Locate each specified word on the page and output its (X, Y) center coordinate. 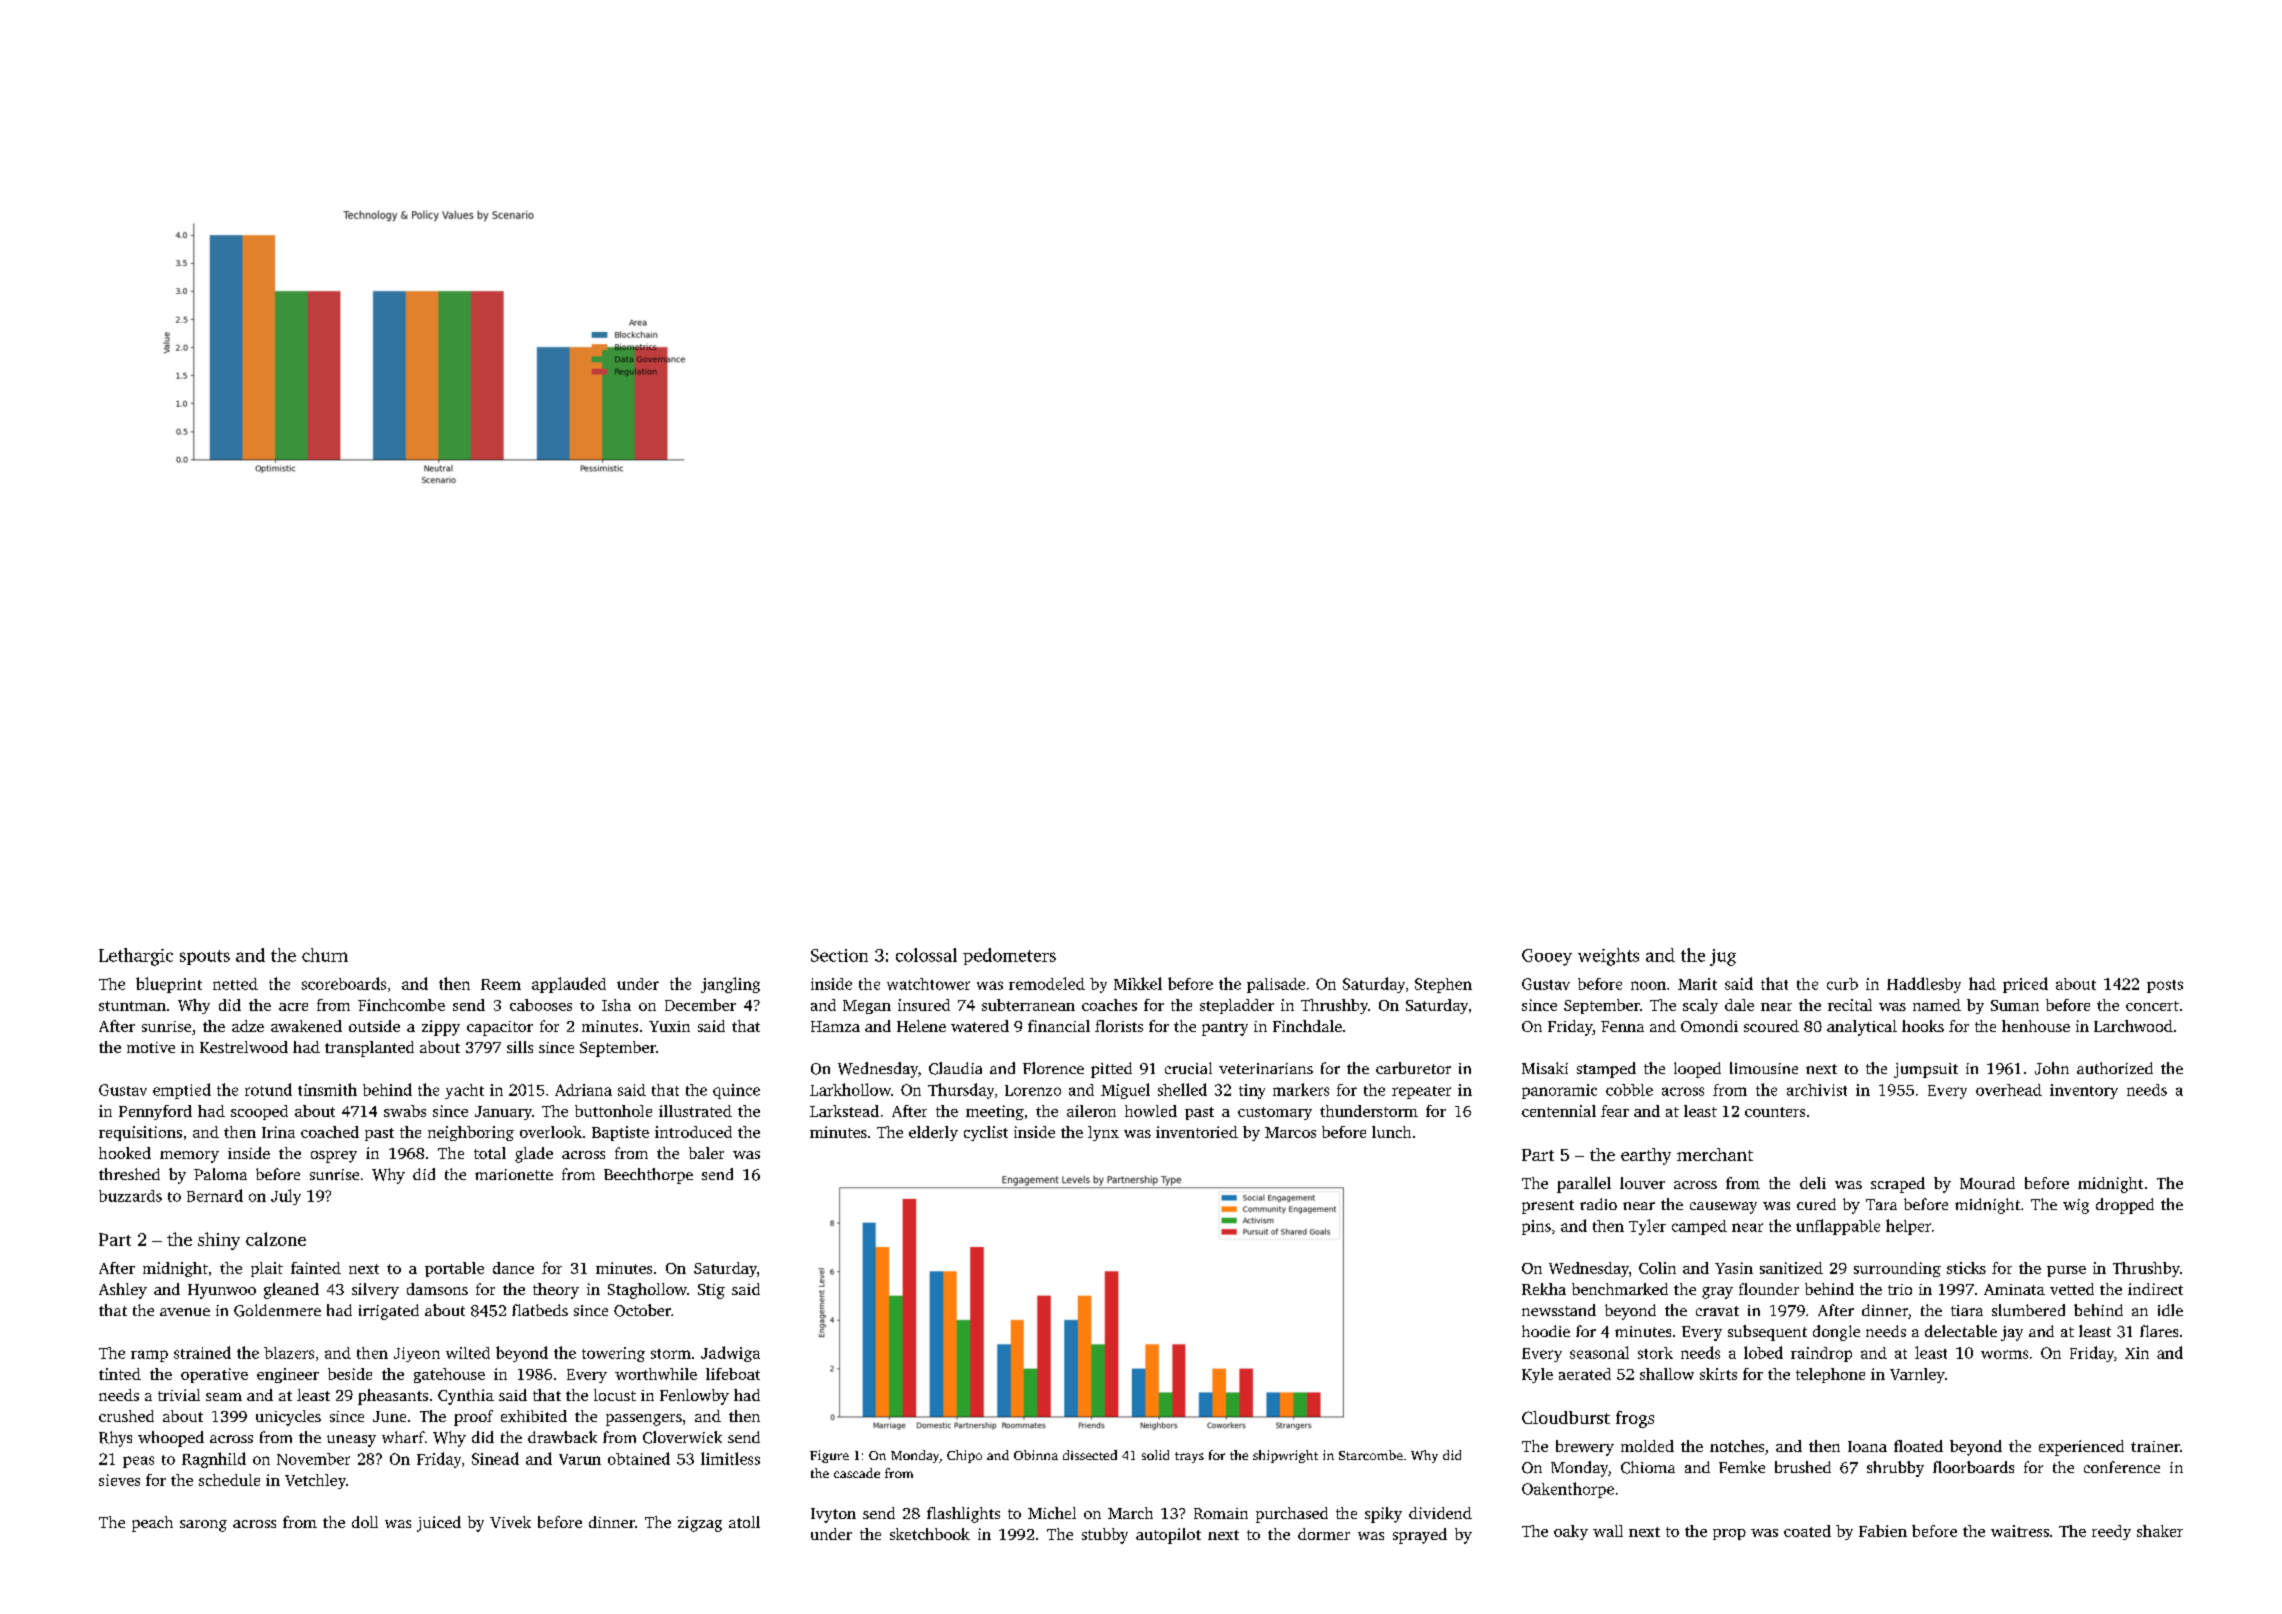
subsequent (1767, 1333)
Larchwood (2133, 1026)
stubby (1105, 1536)
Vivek (510, 1522)
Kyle (1537, 1375)
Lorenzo (1033, 1090)
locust (615, 1395)
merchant (1715, 1154)
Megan (867, 1007)
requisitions (140, 1133)
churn (325, 955)
